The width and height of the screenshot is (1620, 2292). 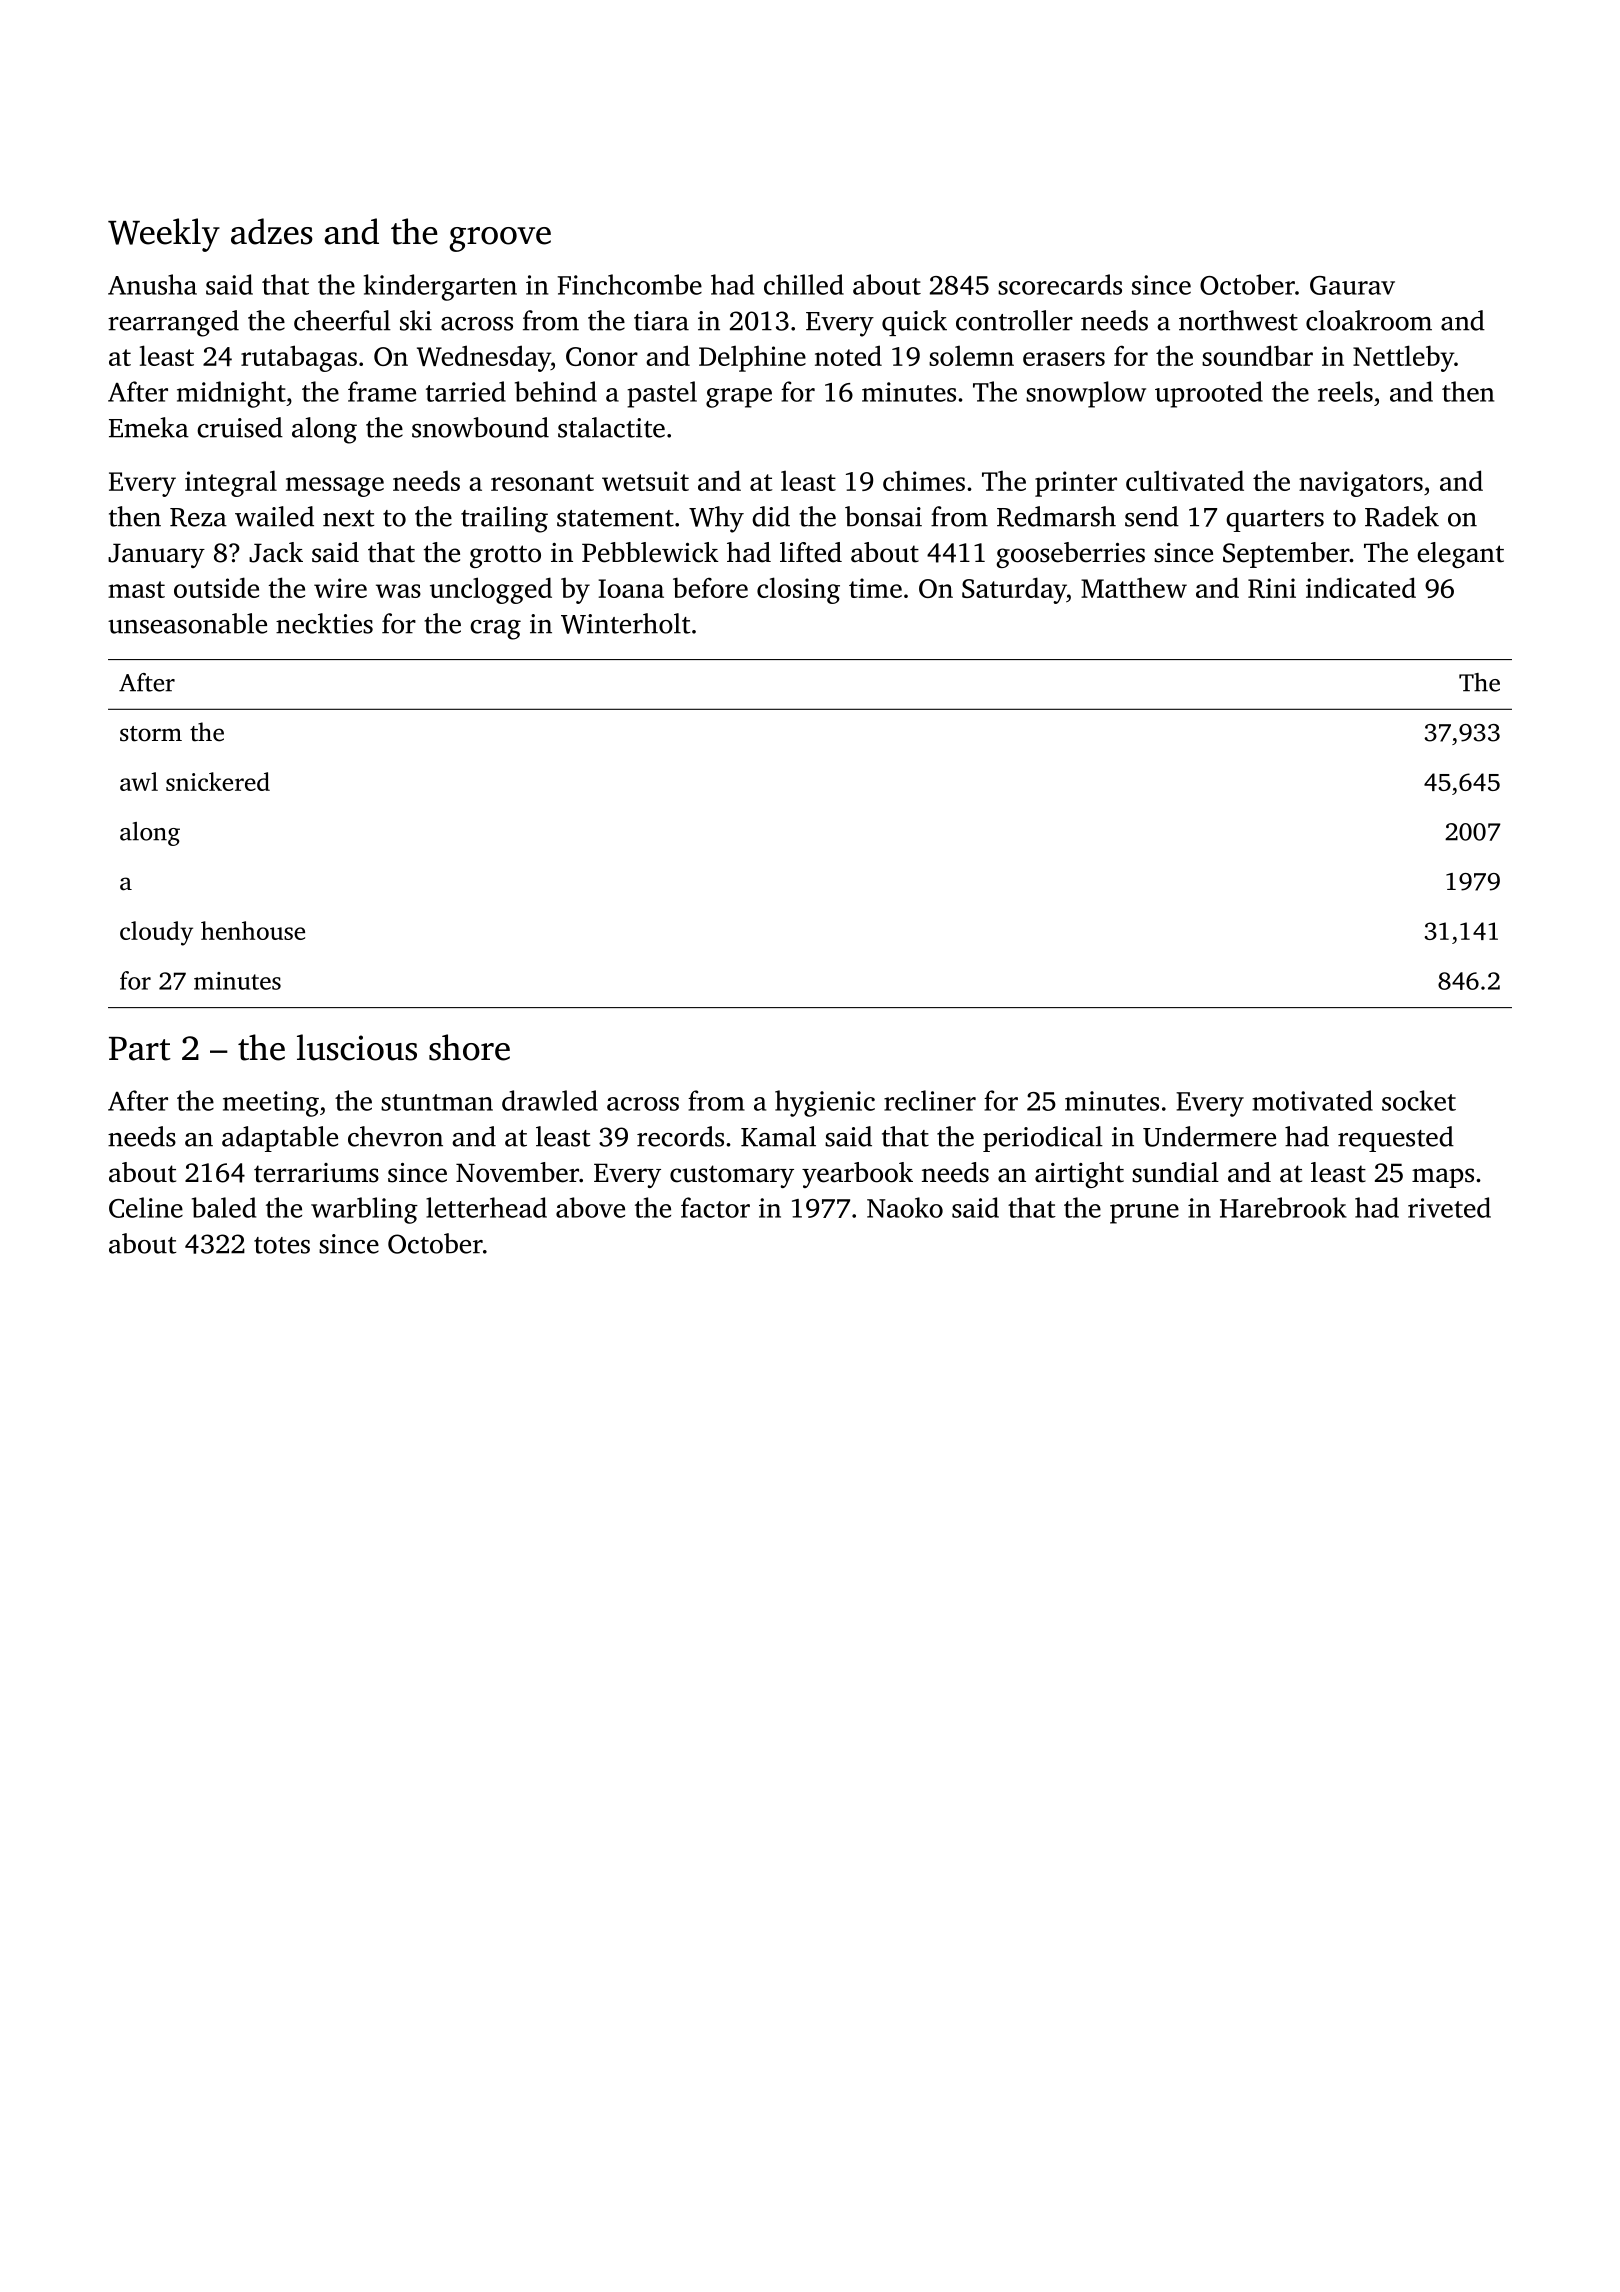 What do you see at coordinates (1272, 588) in the screenshot?
I see `Rini` at bounding box center [1272, 588].
